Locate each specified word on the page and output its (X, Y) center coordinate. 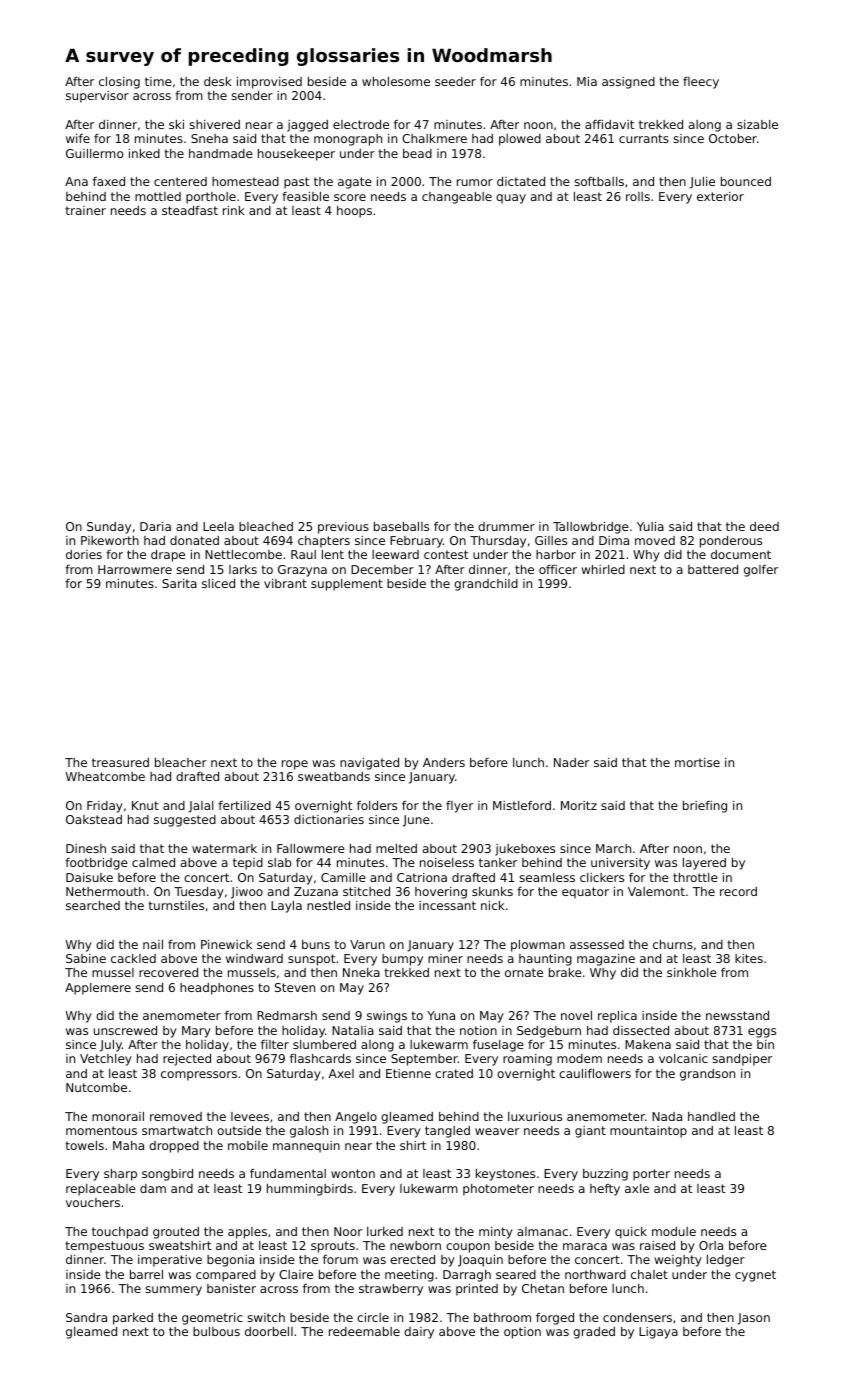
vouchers (93, 1202)
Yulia (650, 526)
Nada (667, 1116)
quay (511, 199)
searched (93, 905)
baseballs (401, 526)
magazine (606, 960)
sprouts (333, 1247)
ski (176, 124)
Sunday (109, 528)
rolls (638, 196)
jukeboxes (525, 850)
